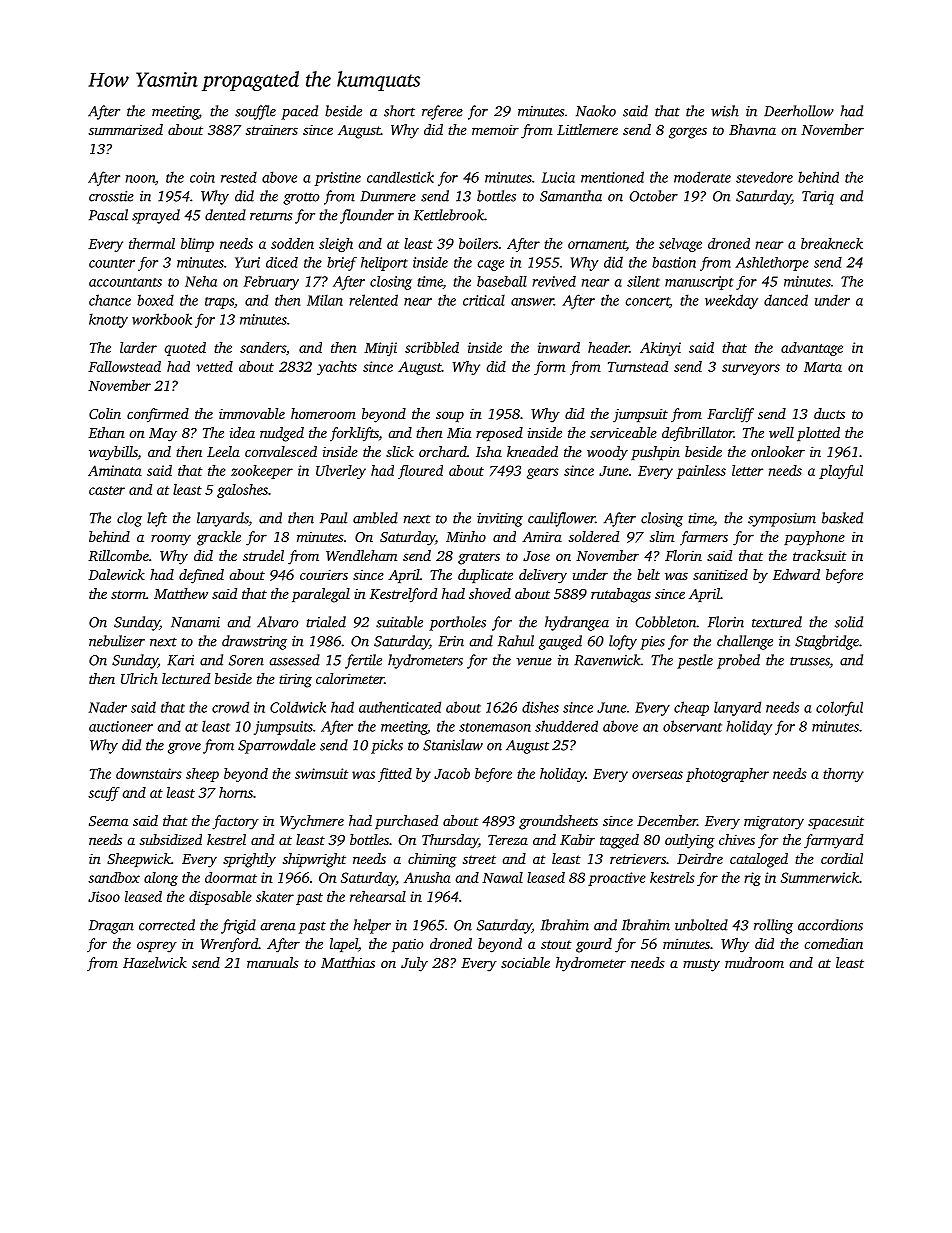  I want to click on crosstie, so click(111, 196).
